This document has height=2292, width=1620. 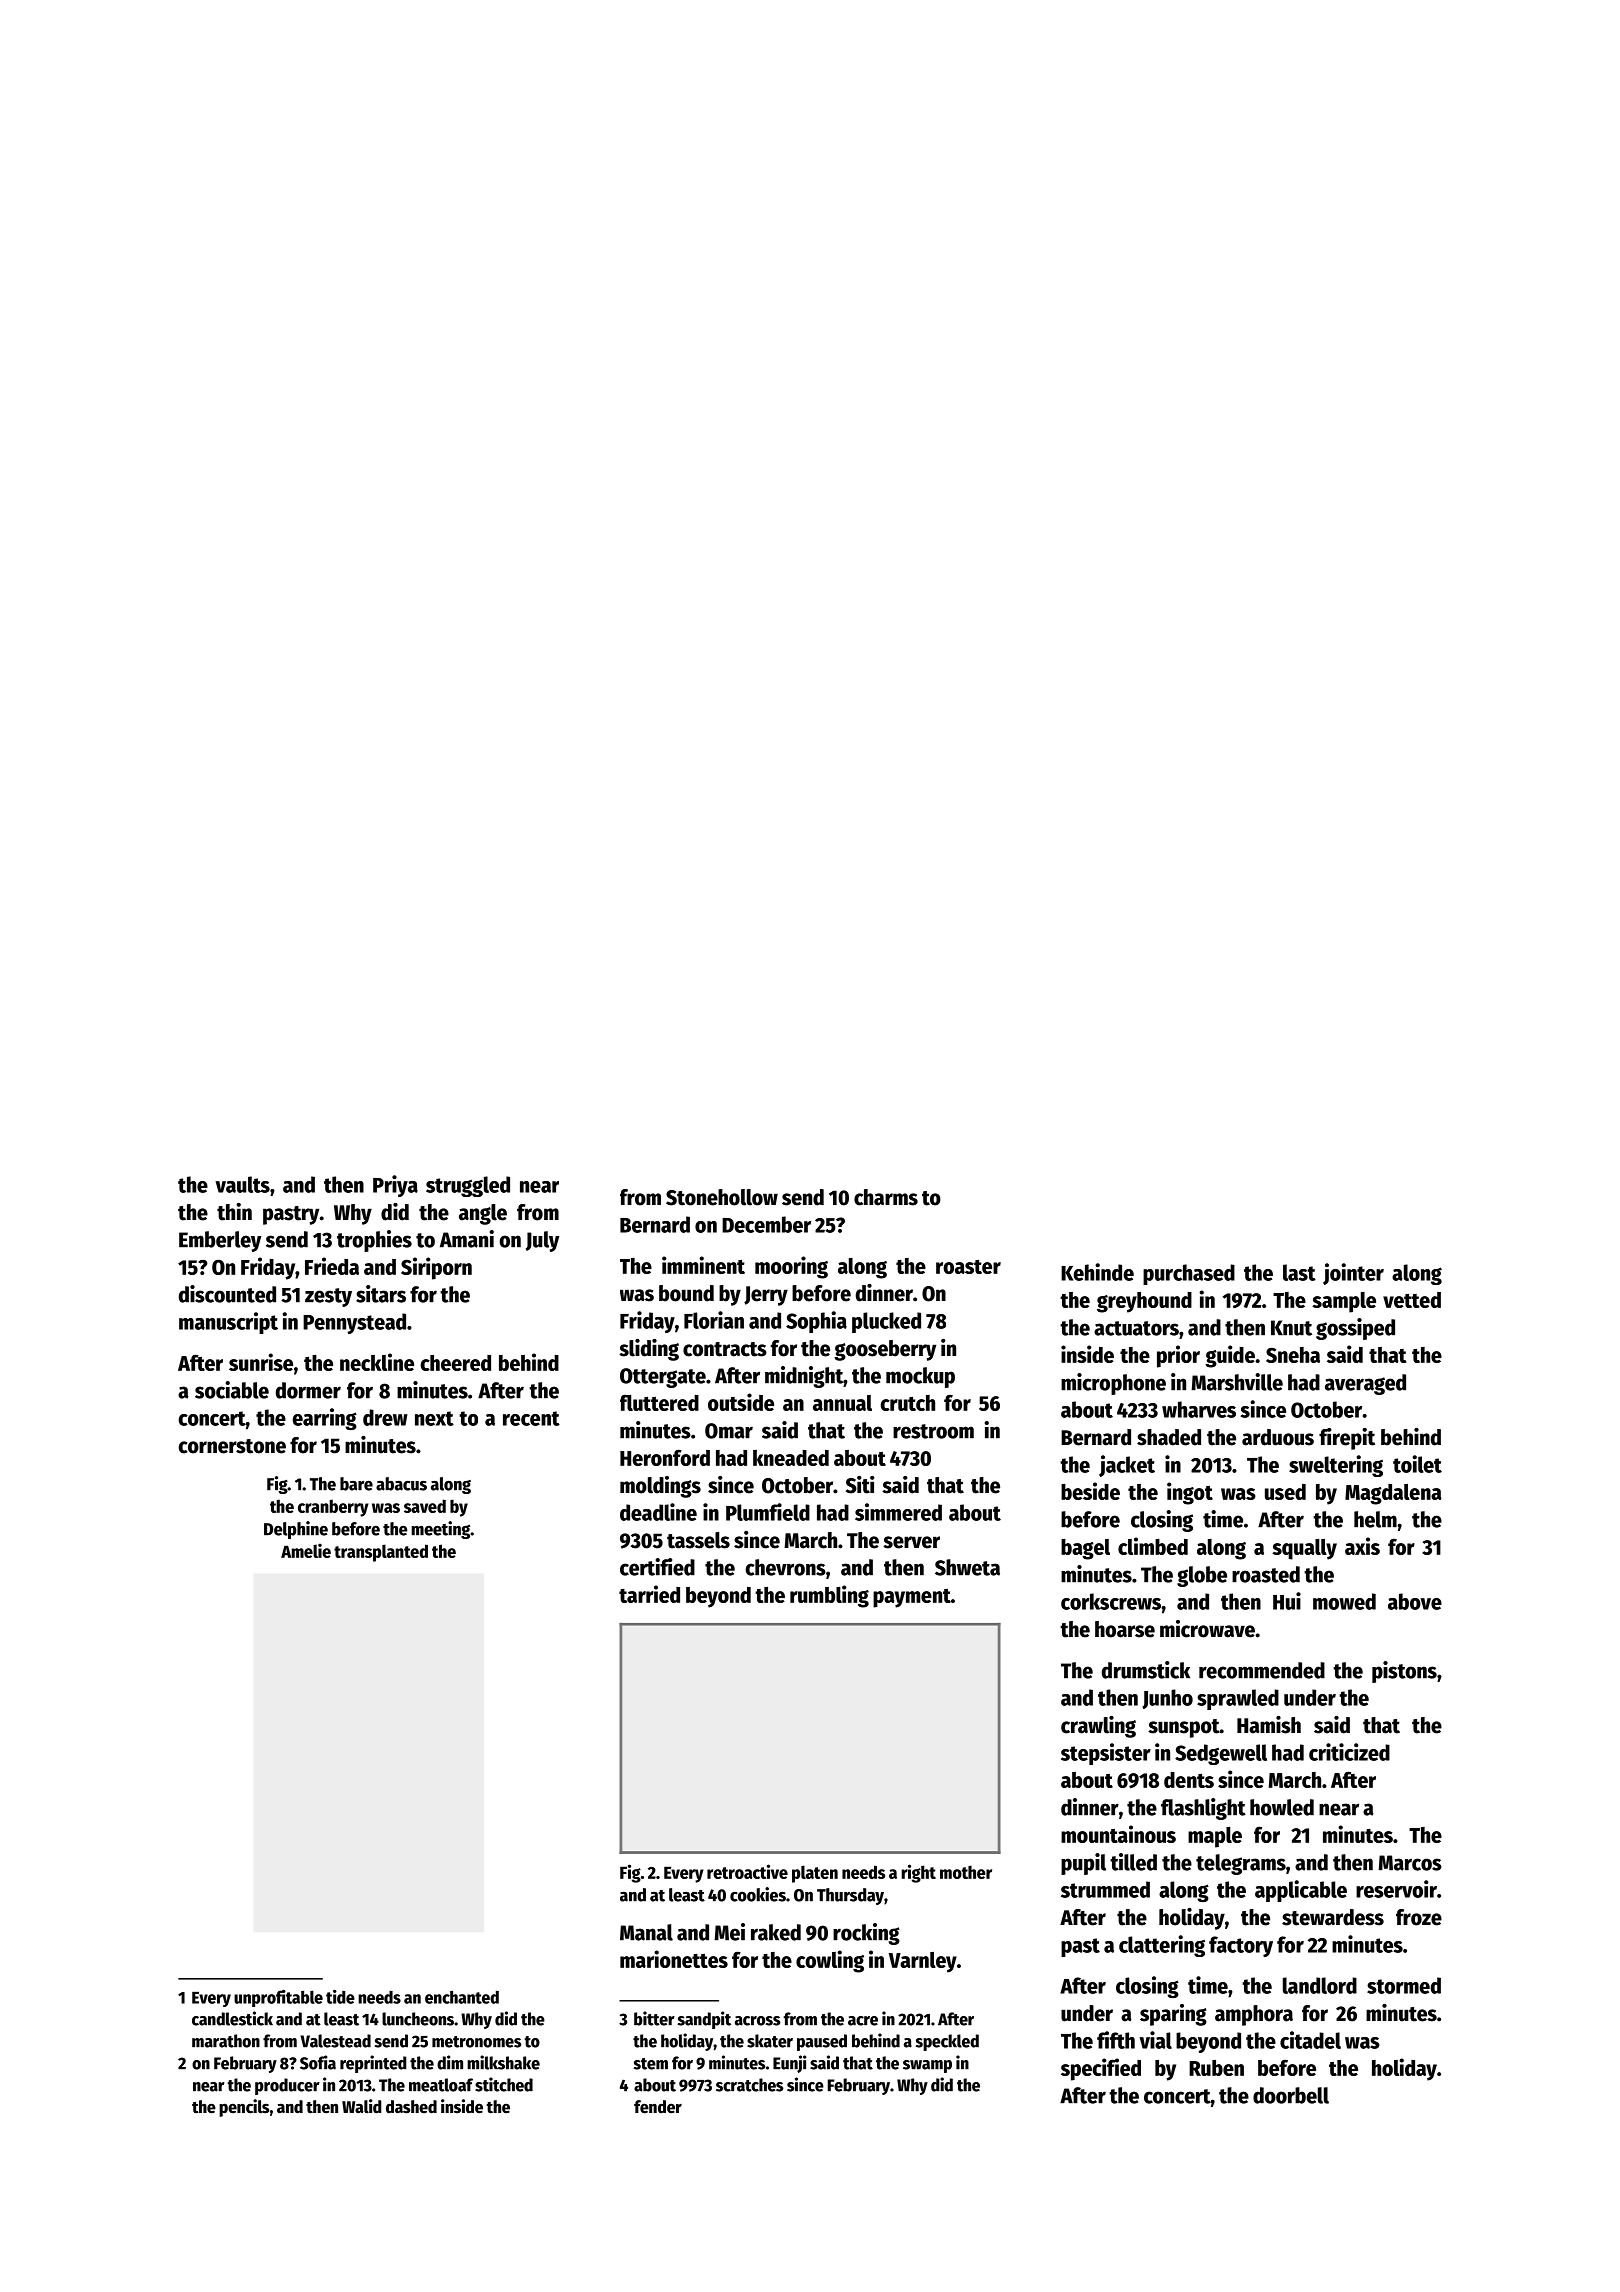 What do you see at coordinates (1291, 2095) in the document?
I see `doorbell` at bounding box center [1291, 2095].
